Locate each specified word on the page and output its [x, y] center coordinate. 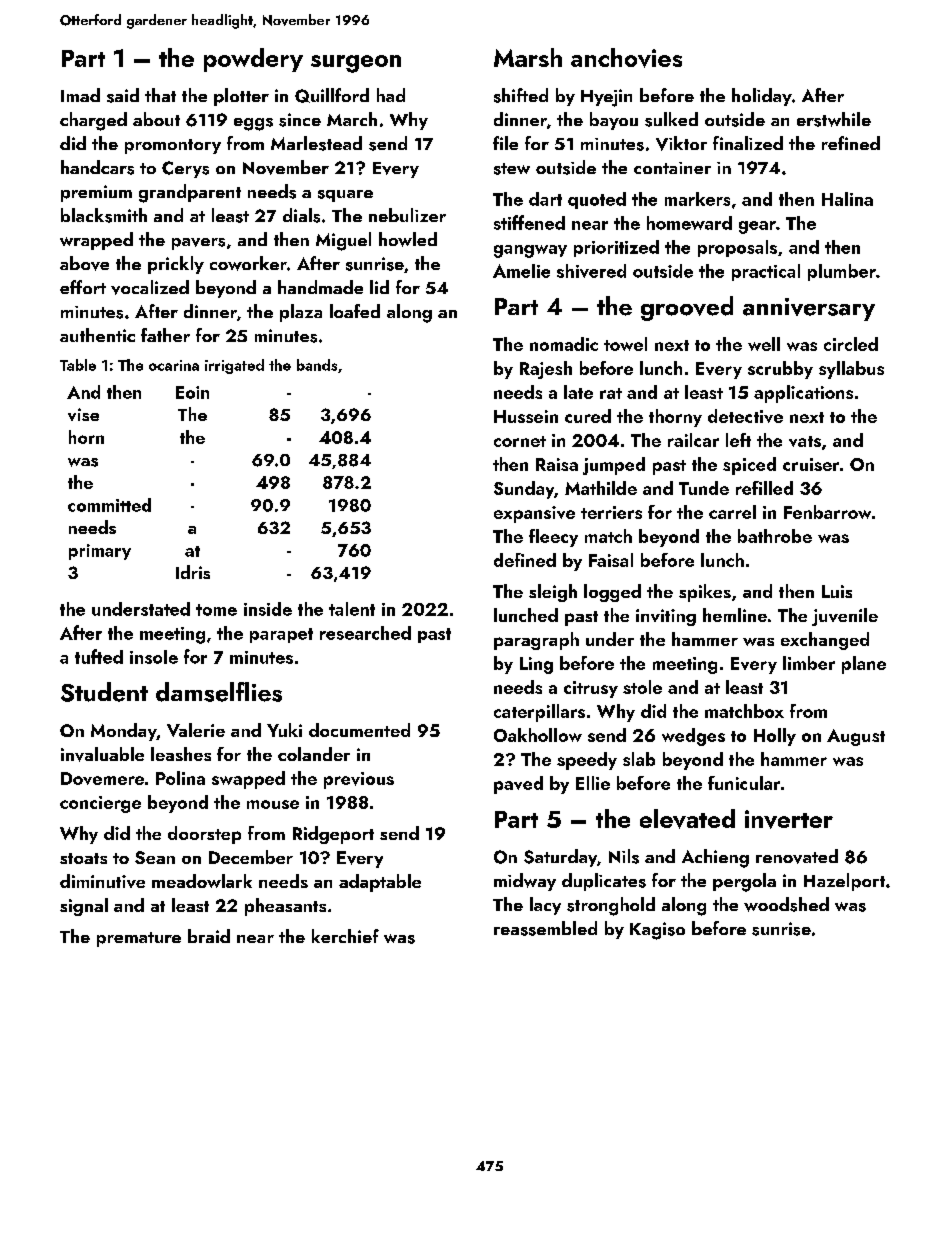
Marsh [528, 57]
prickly [176, 265]
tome [216, 610]
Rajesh [546, 370]
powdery [253, 60]
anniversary [809, 309]
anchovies [626, 58]
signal [84, 907]
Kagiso [657, 931]
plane [864, 665]
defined [525, 560]
